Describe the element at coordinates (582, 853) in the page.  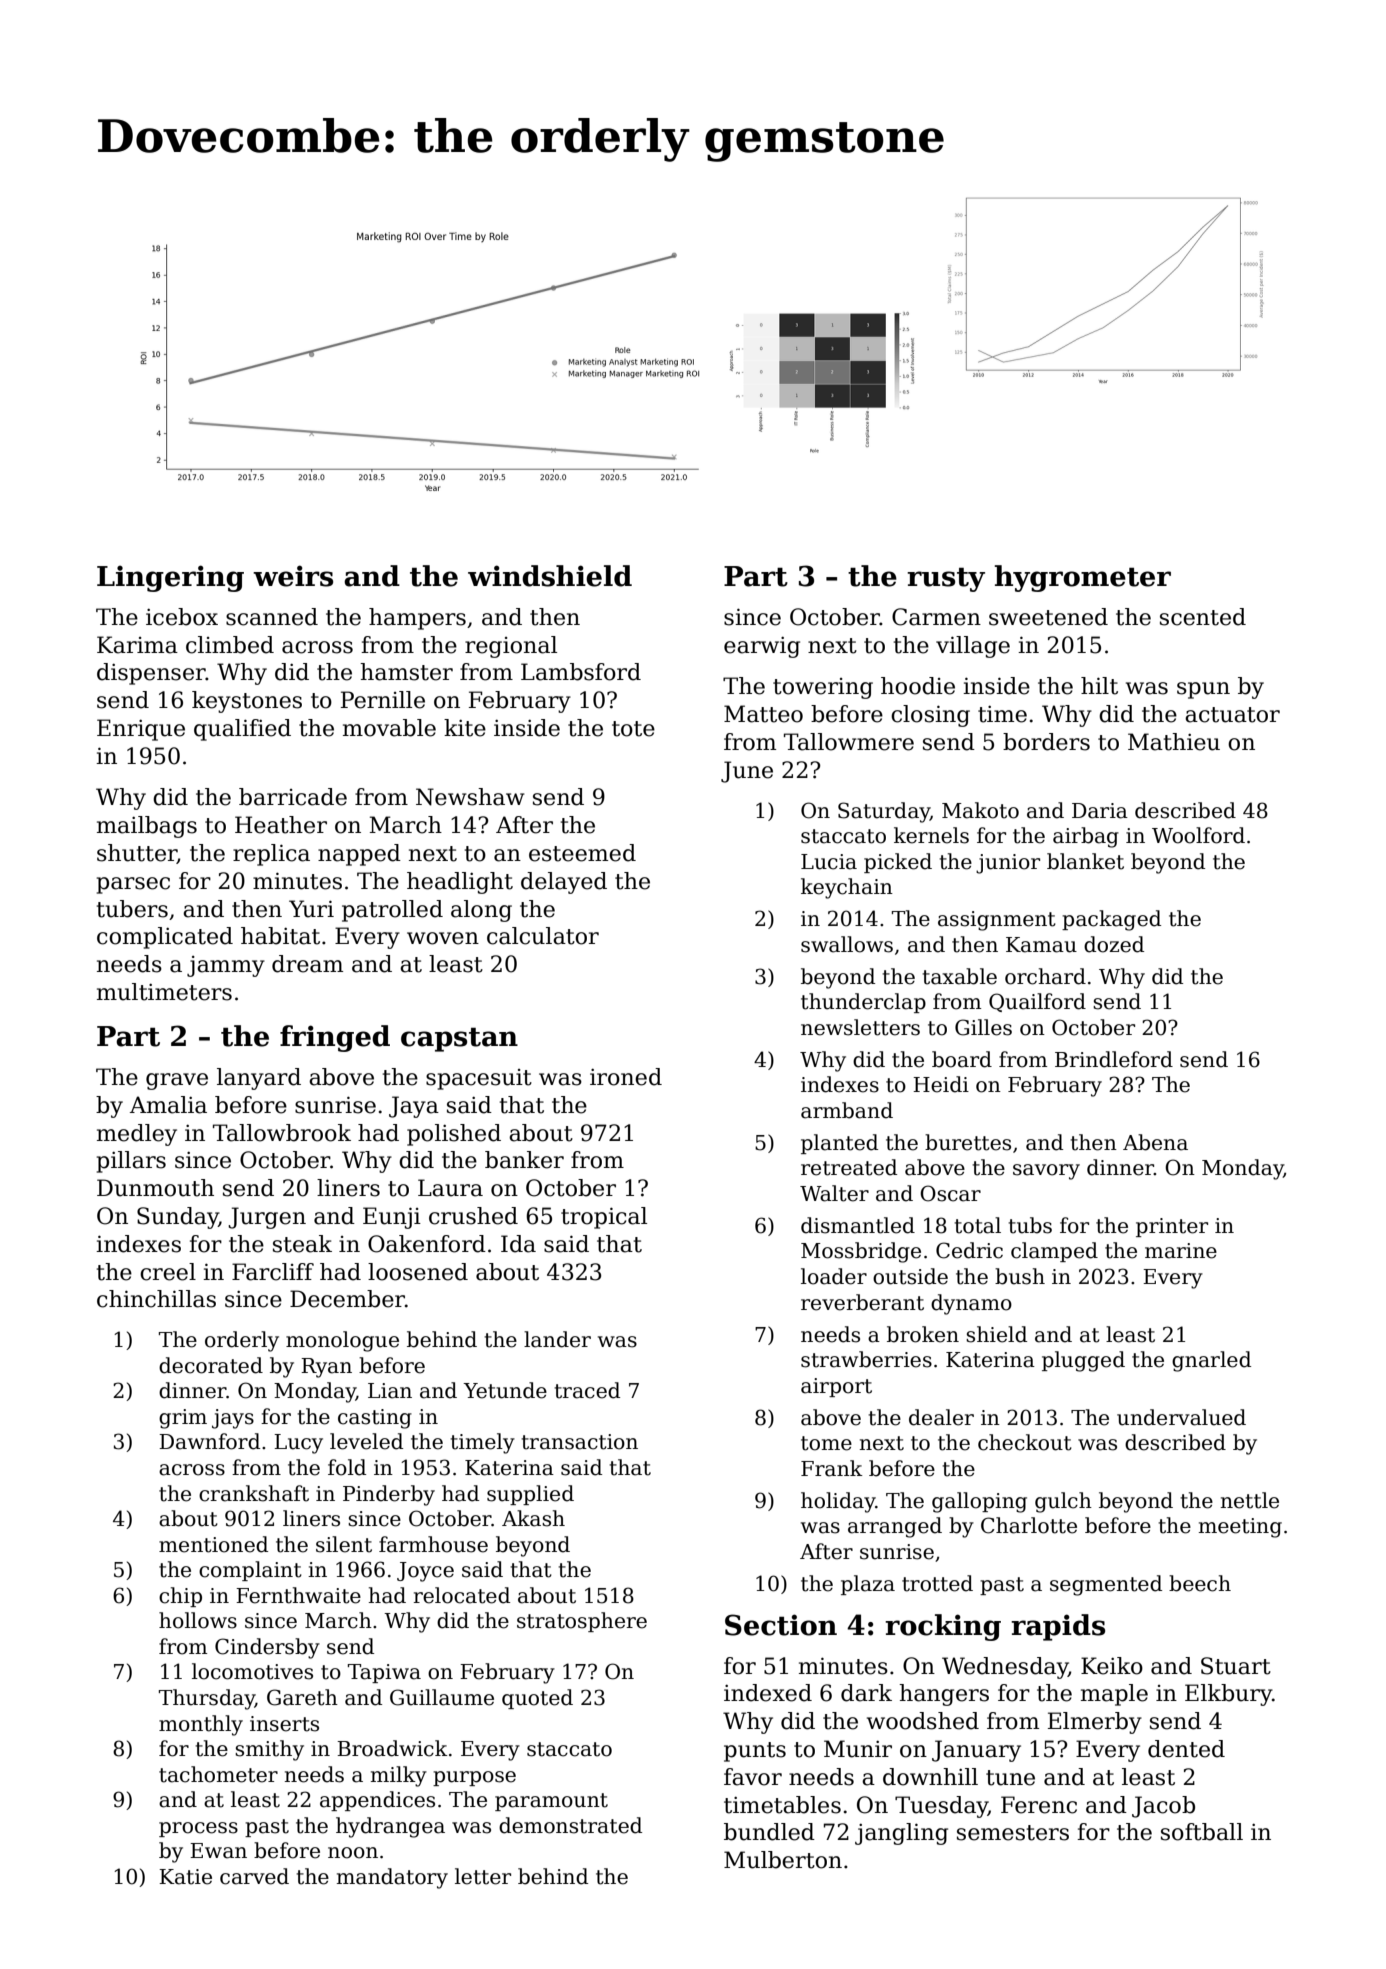
I see `esteemed` at that location.
